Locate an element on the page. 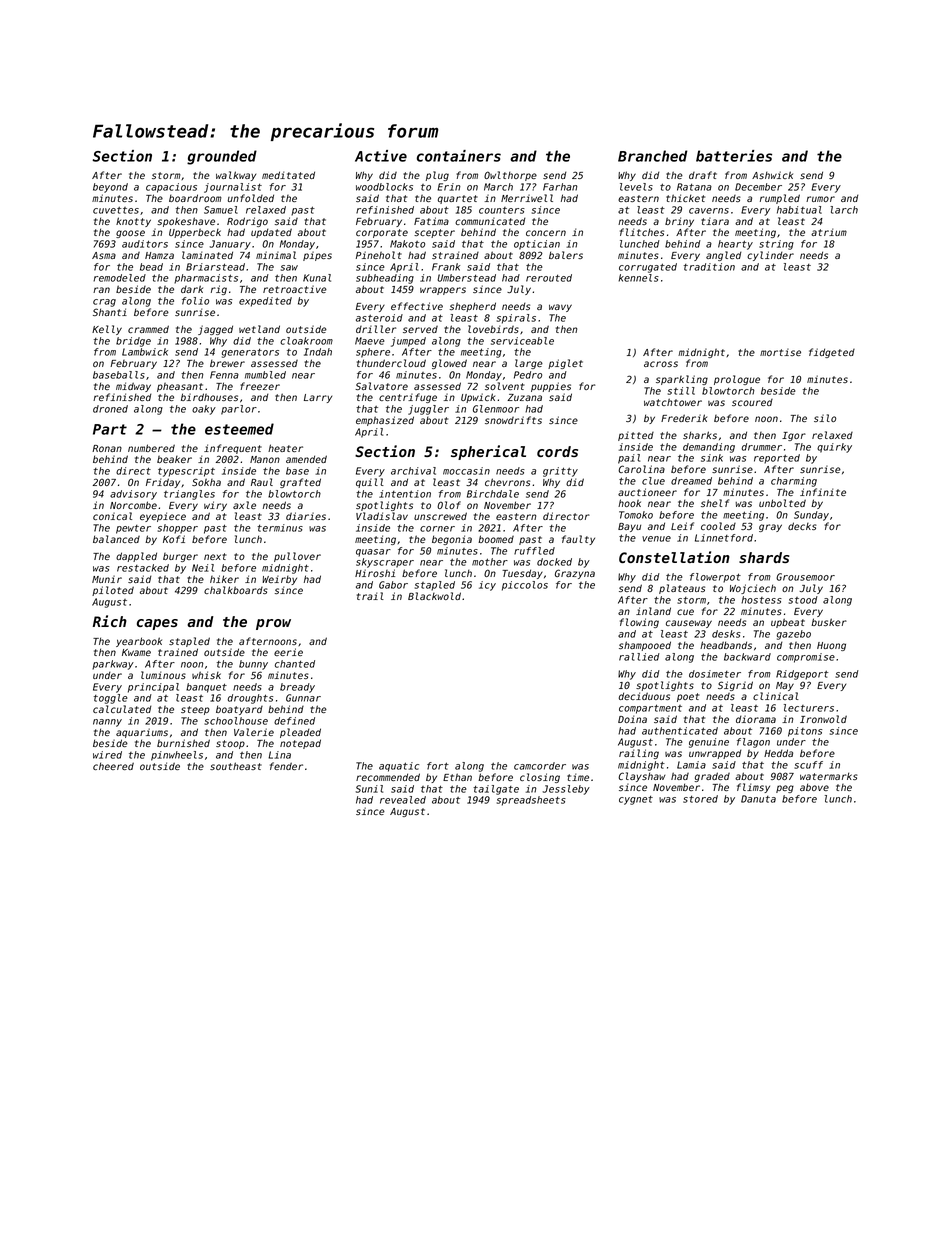 The image size is (952, 1233). Branched is located at coordinates (653, 156).
